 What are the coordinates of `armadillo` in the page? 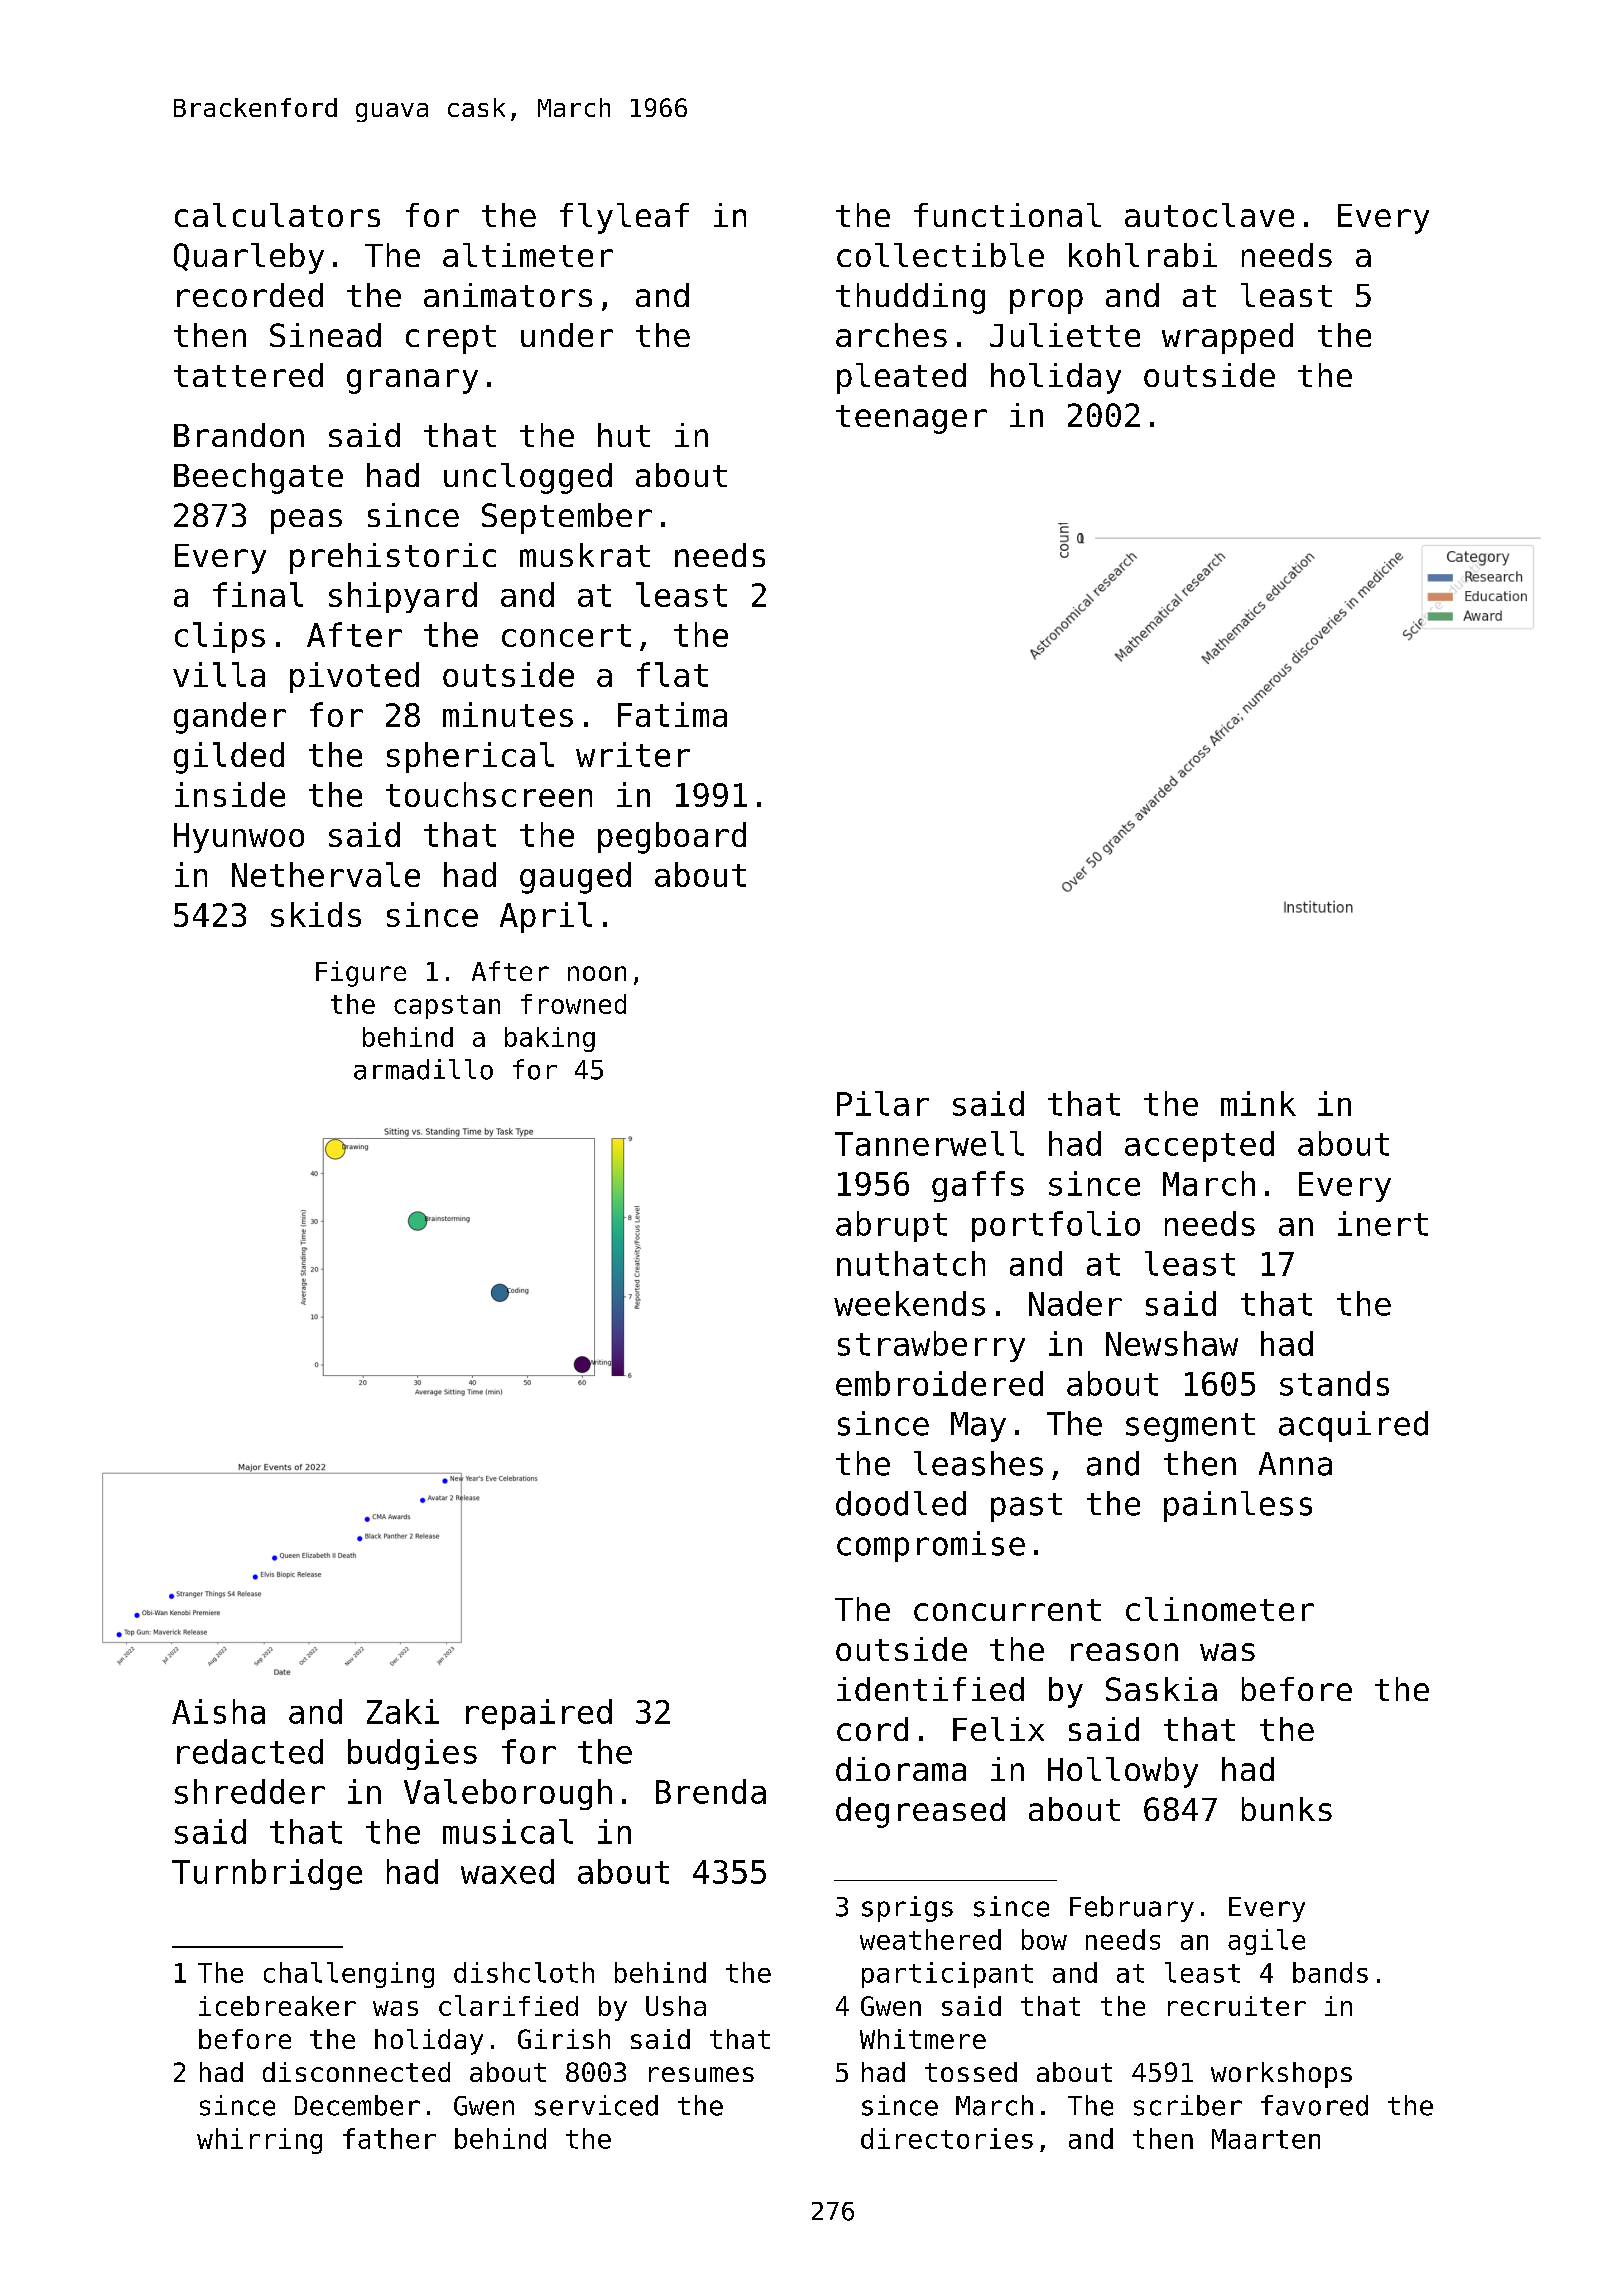 It's located at (423, 1069).
